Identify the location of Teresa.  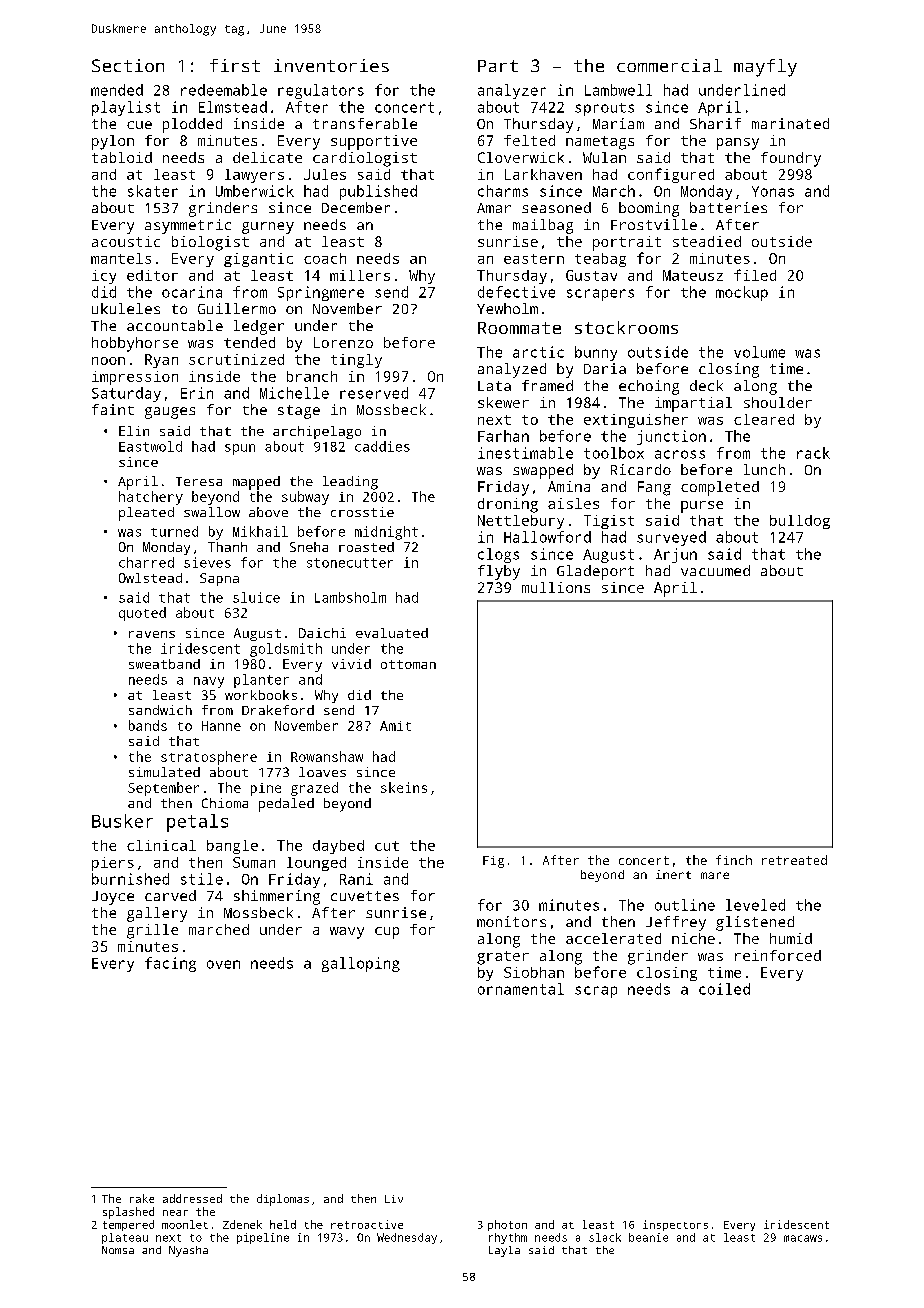
(199, 481).
